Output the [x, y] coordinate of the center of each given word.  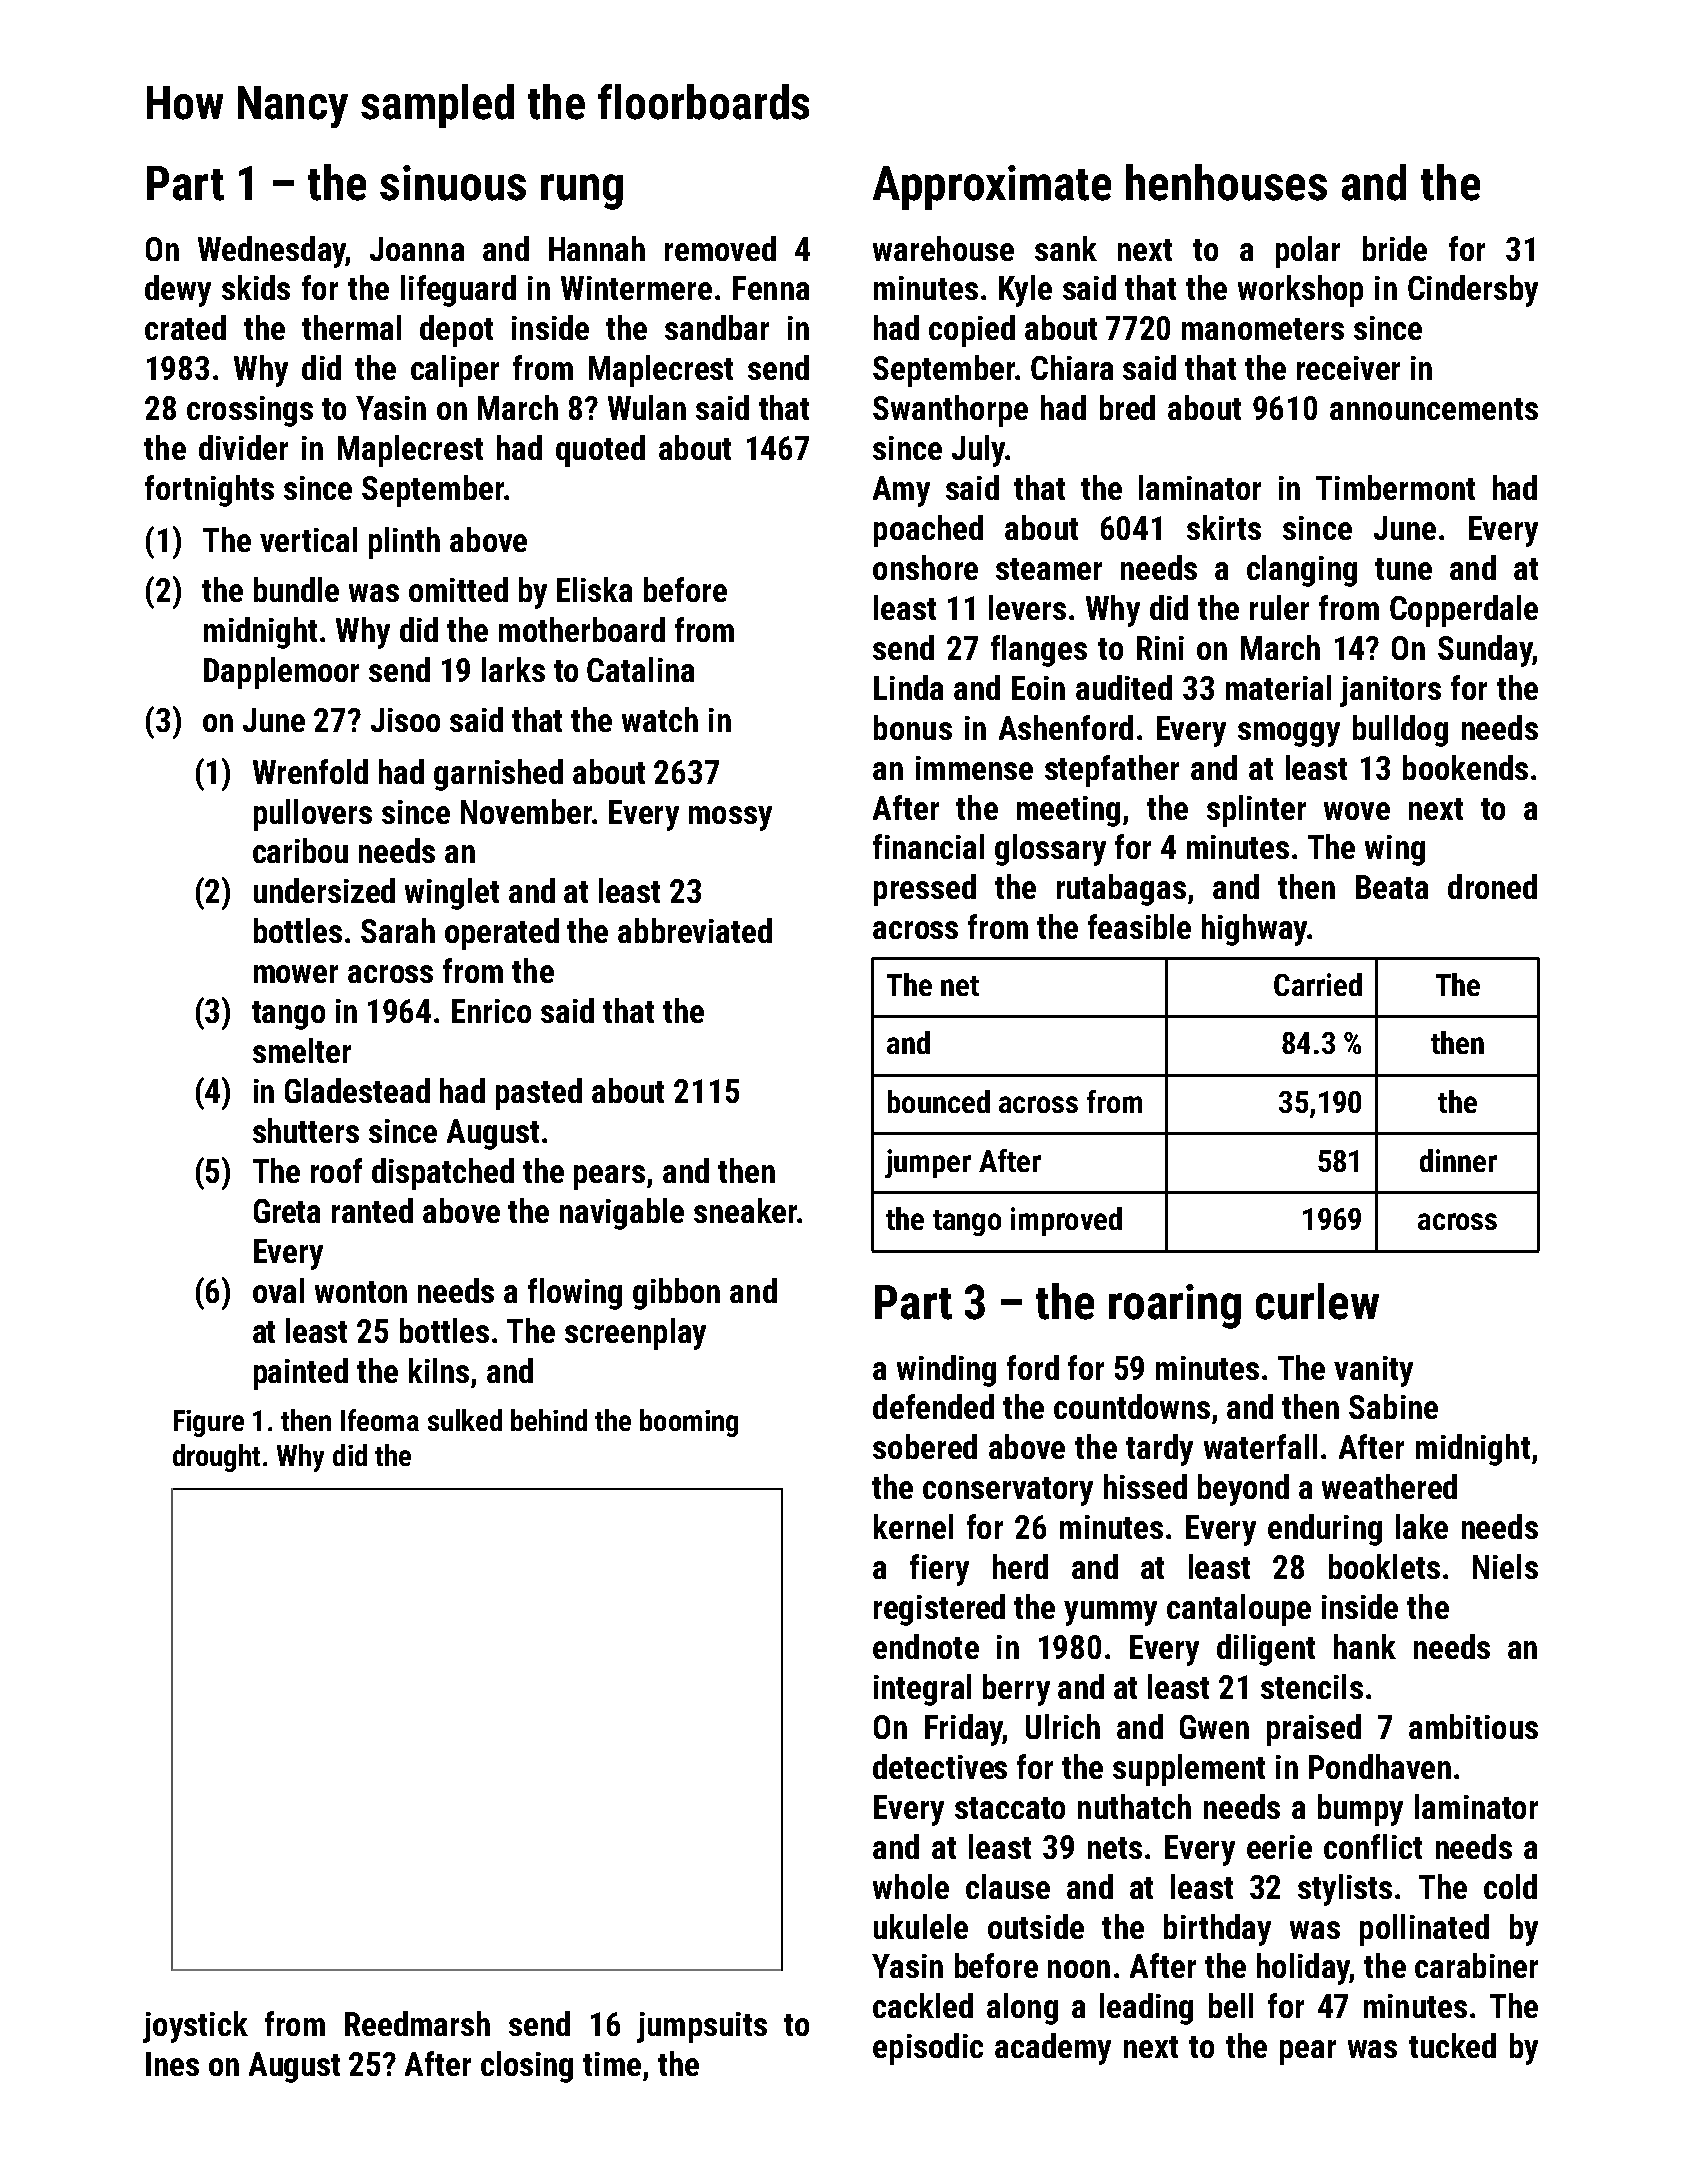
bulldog [1400, 731]
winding [946, 1371]
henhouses [1226, 182]
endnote [926, 1646]
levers [1027, 607]
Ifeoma [380, 1420]
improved [1066, 1221]
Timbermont [1395, 487]
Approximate [992, 187]
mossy [730, 818]
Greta [287, 1211]
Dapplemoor [281, 673]
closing [527, 2067]
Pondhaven [1380, 1766]
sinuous [453, 183]
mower [296, 974]
